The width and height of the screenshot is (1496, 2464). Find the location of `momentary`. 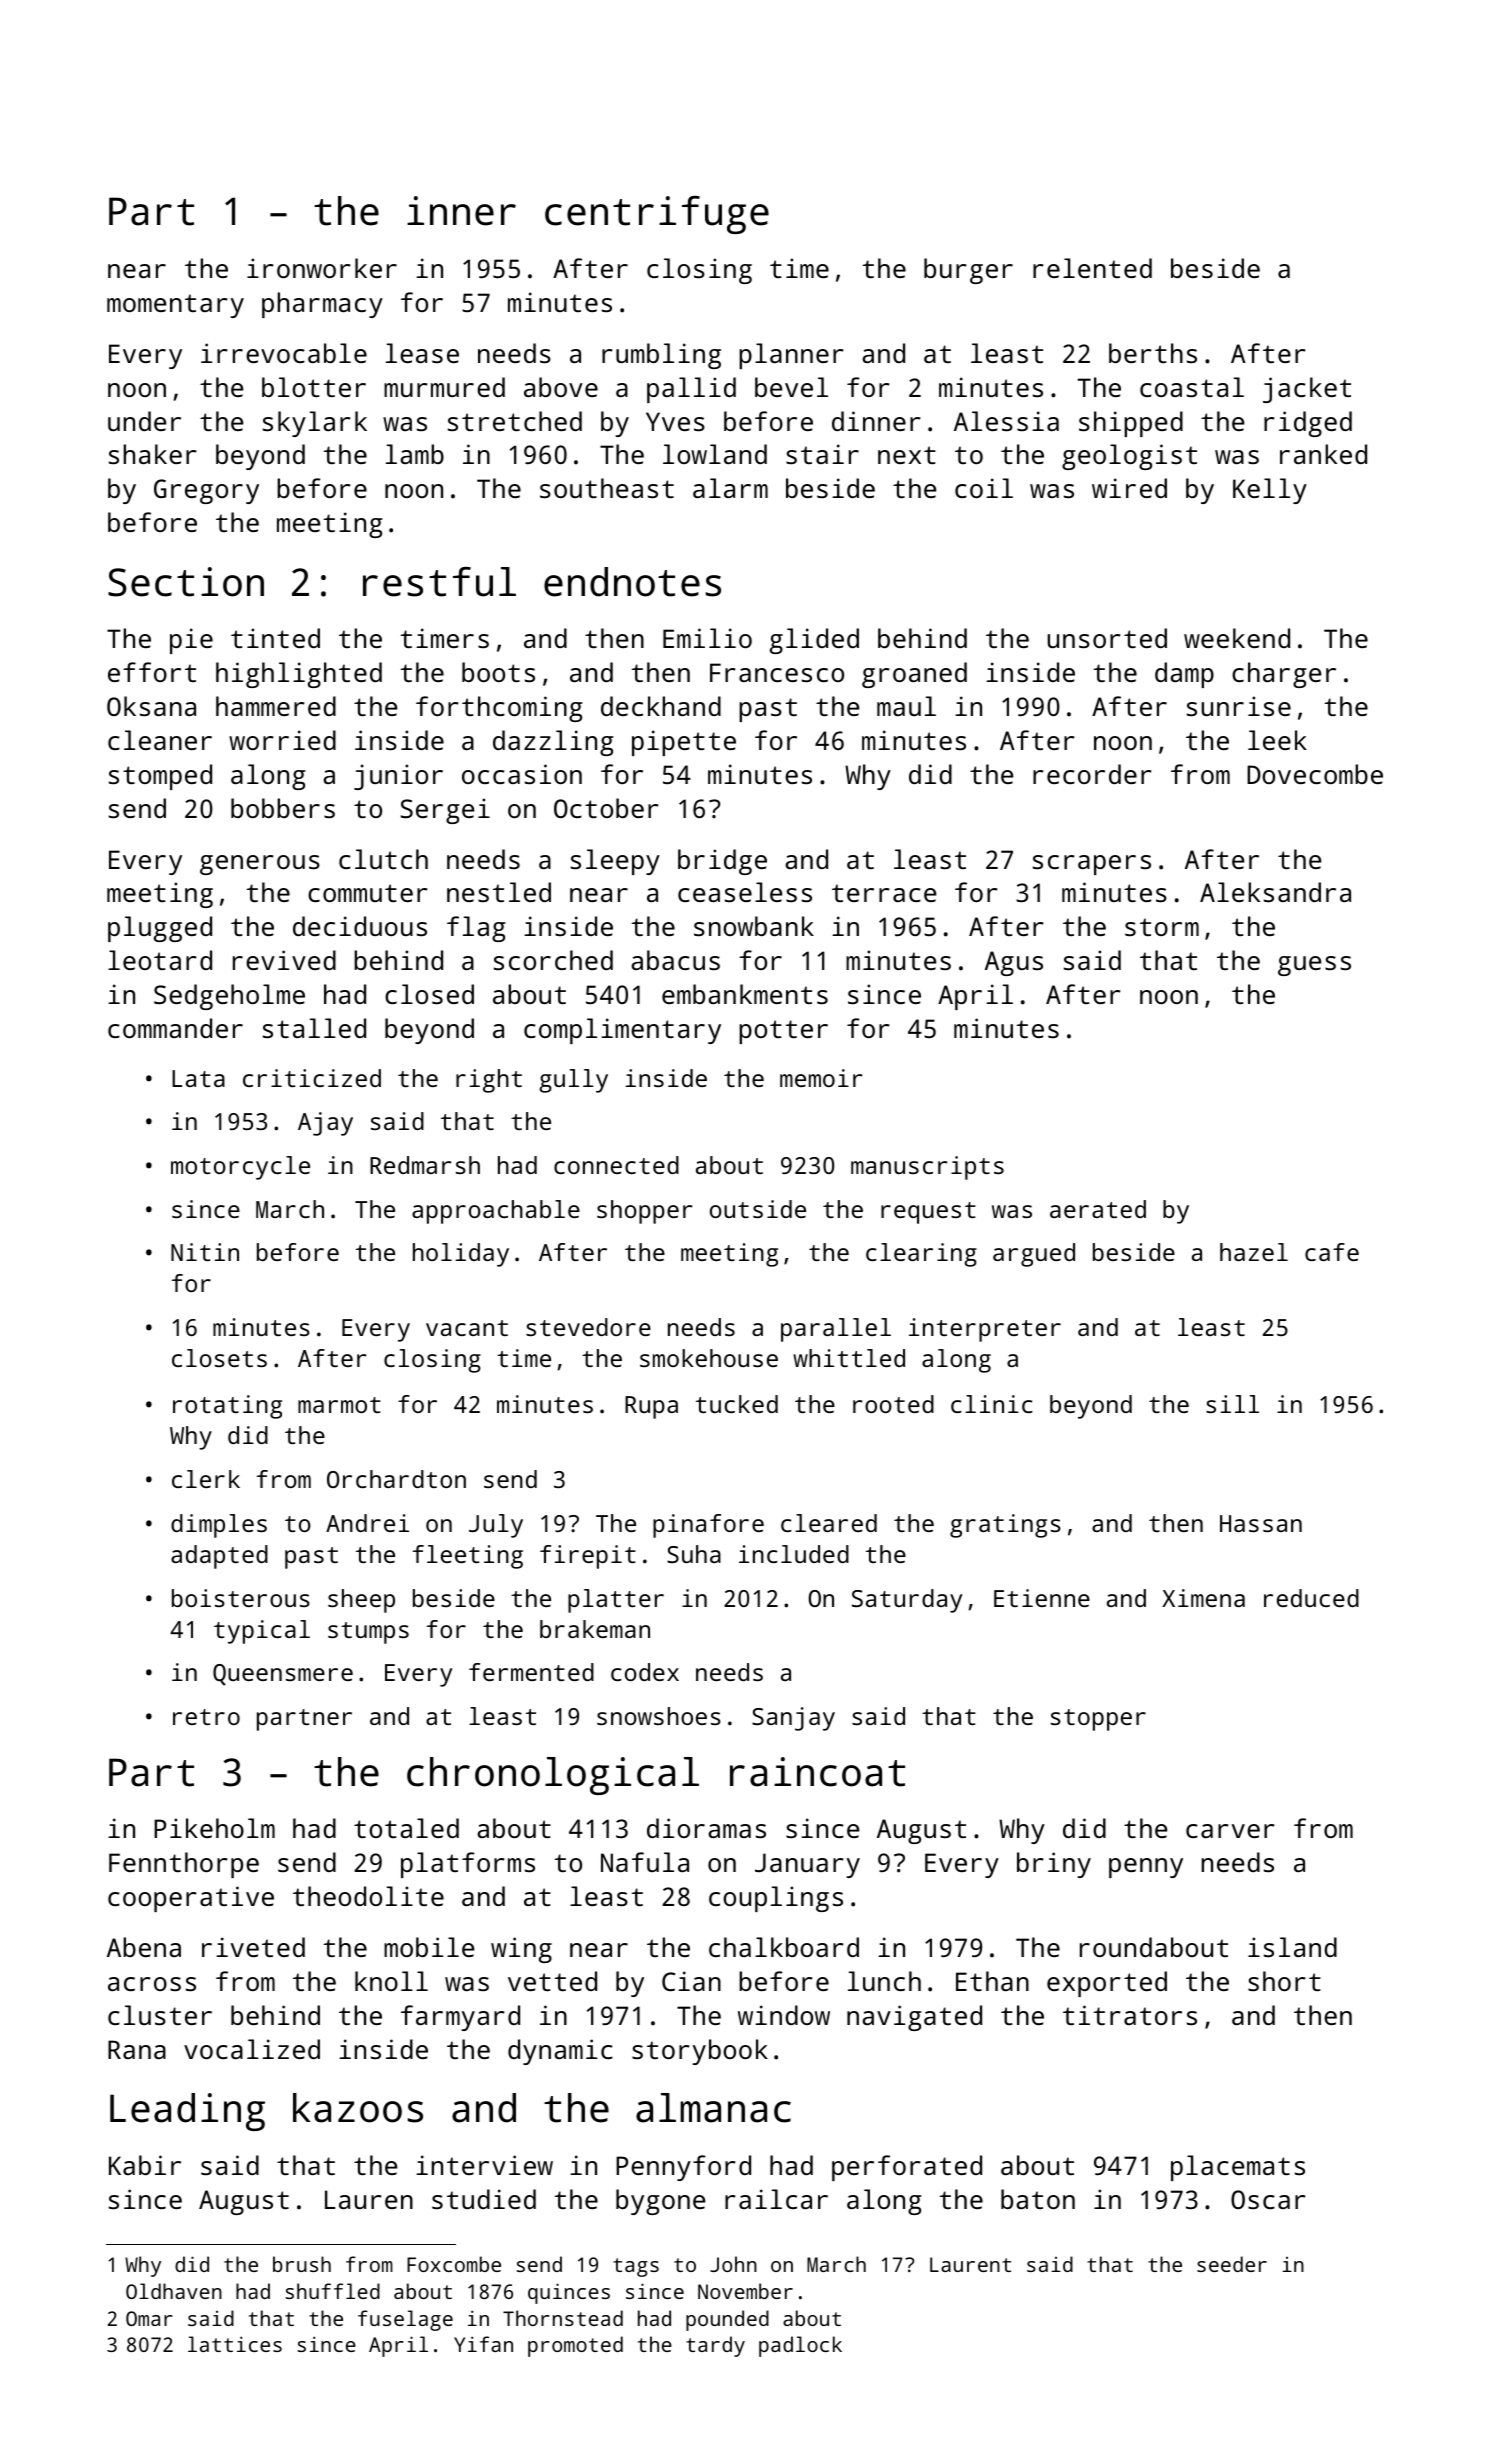

momentary is located at coordinates (175, 306).
